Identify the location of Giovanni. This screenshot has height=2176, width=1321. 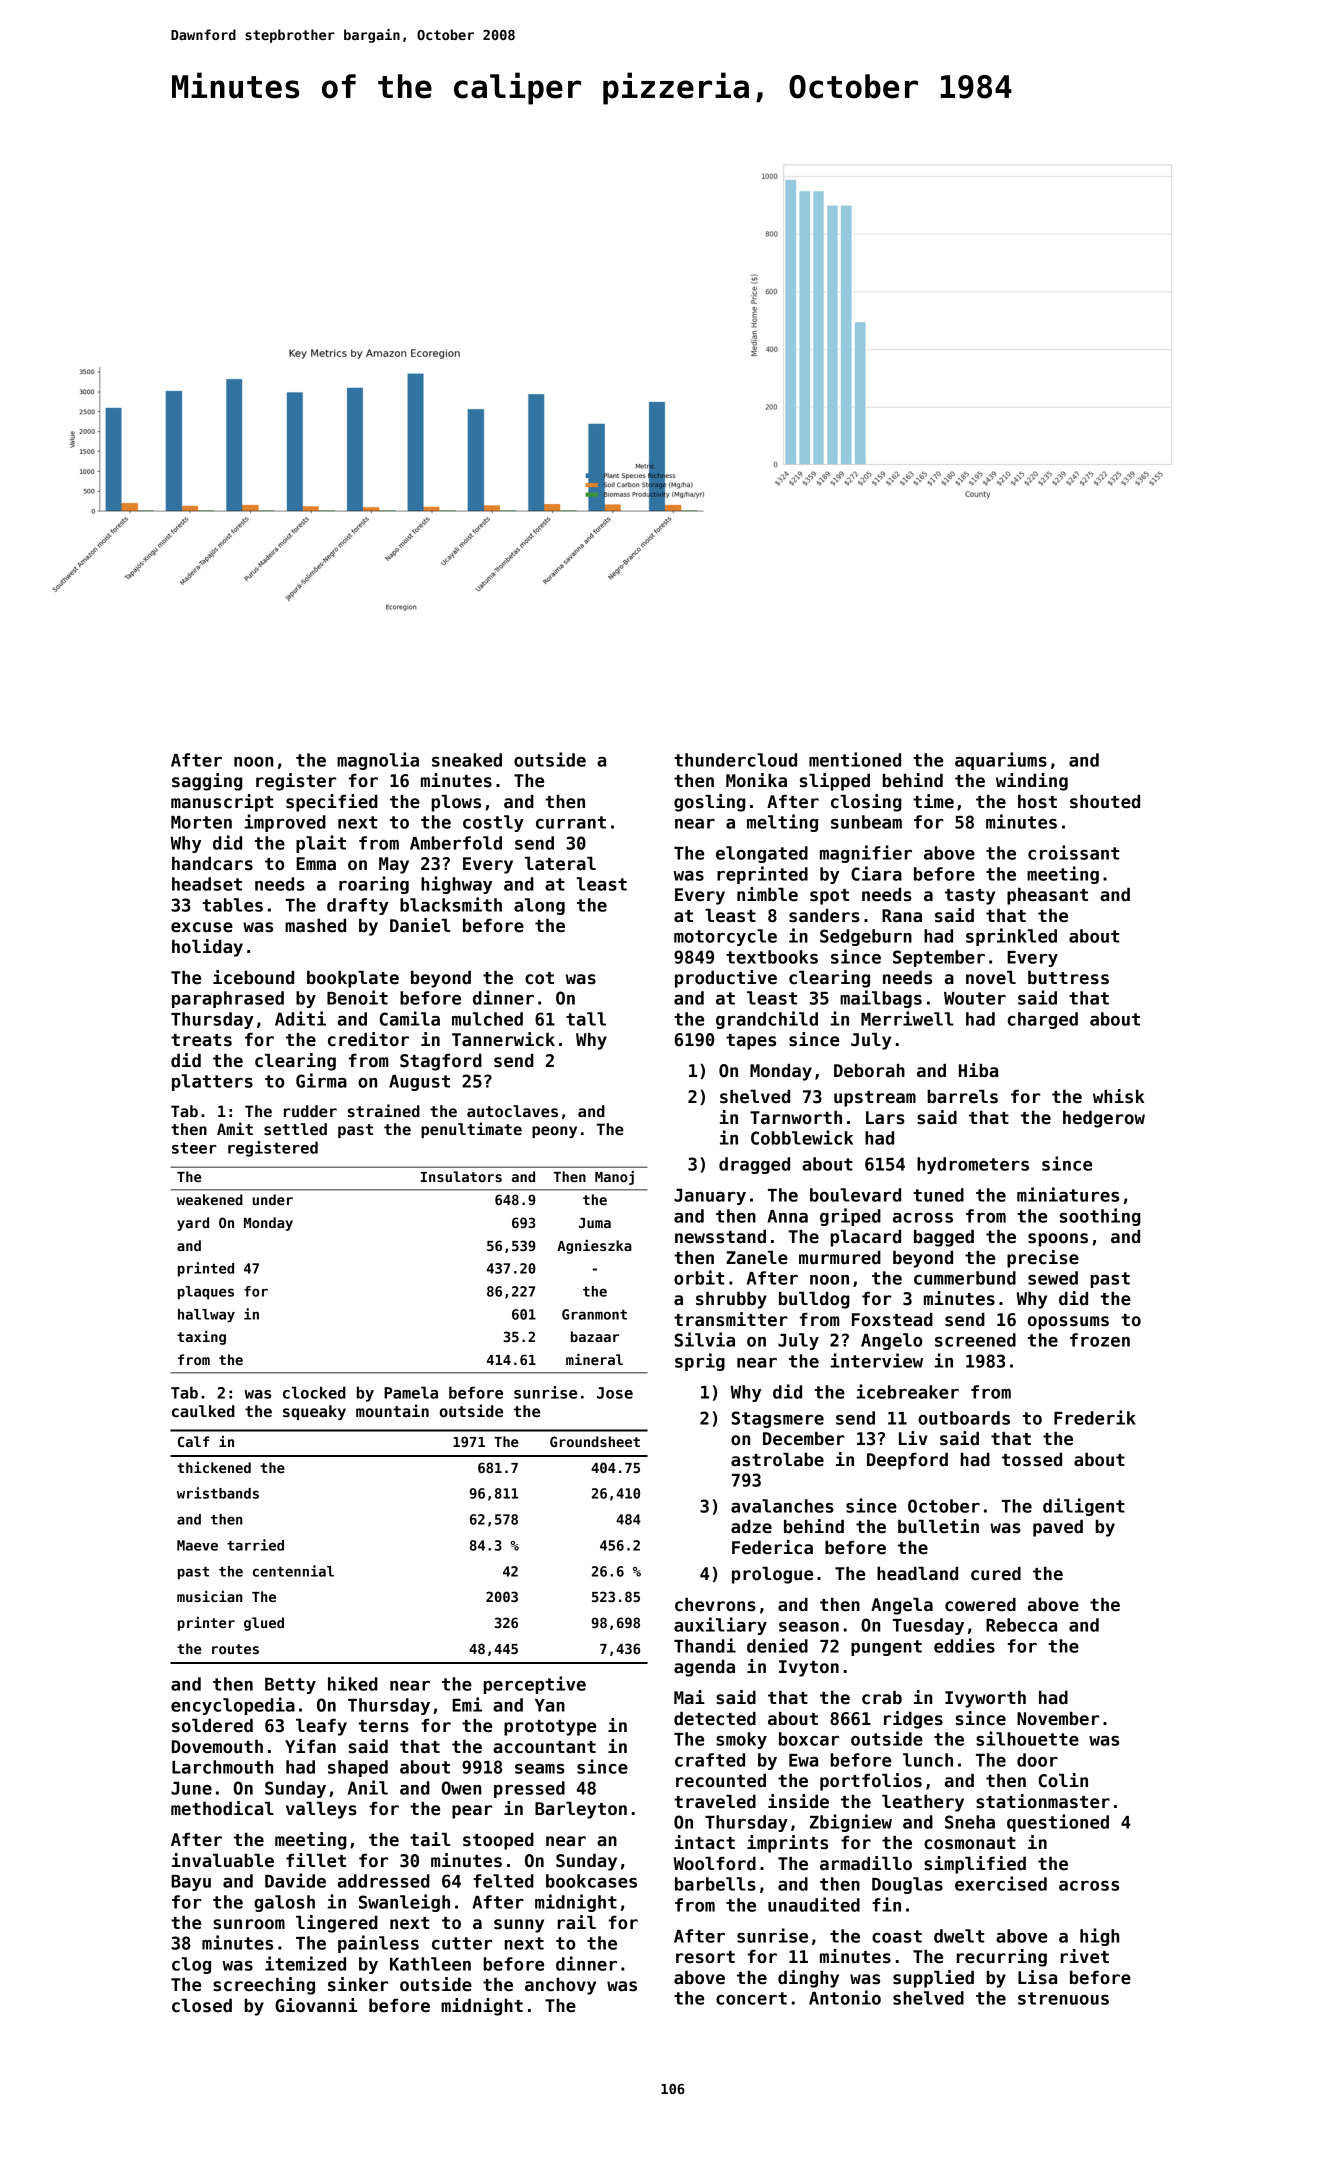
(316, 2005).
